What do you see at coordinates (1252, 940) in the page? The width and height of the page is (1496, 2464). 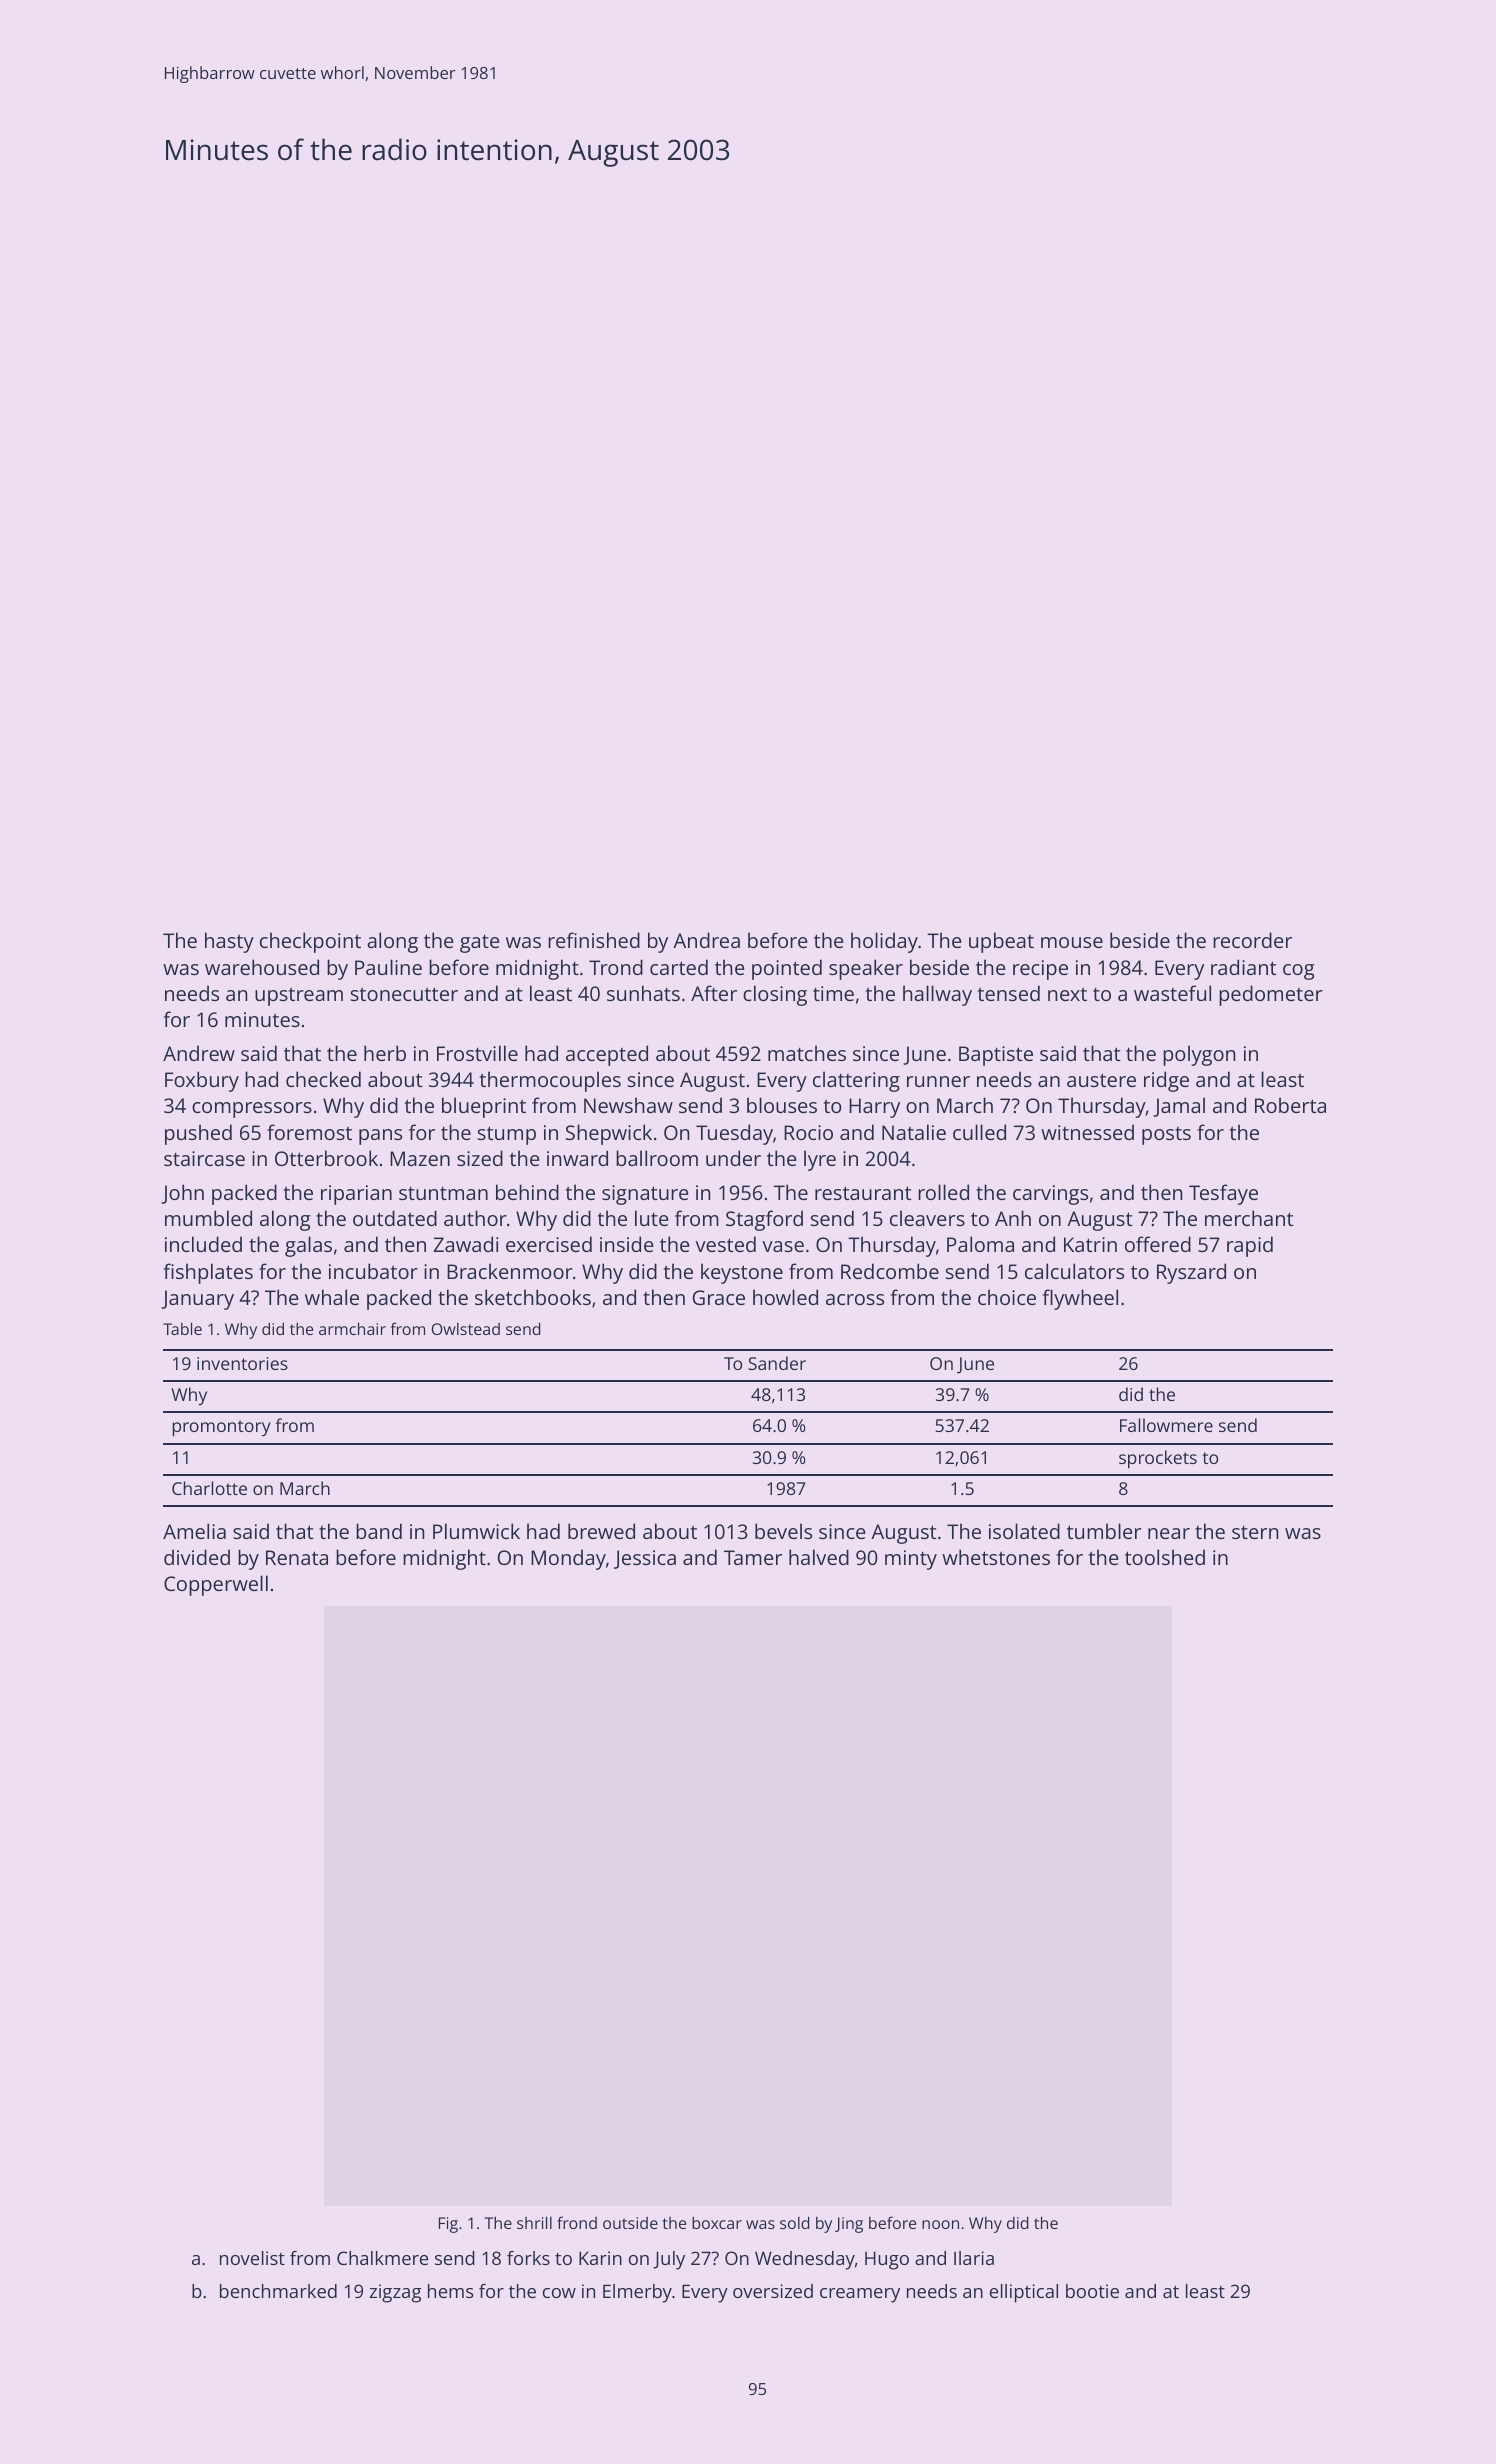 I see `recorder` at bounding box center [1252, 940].
